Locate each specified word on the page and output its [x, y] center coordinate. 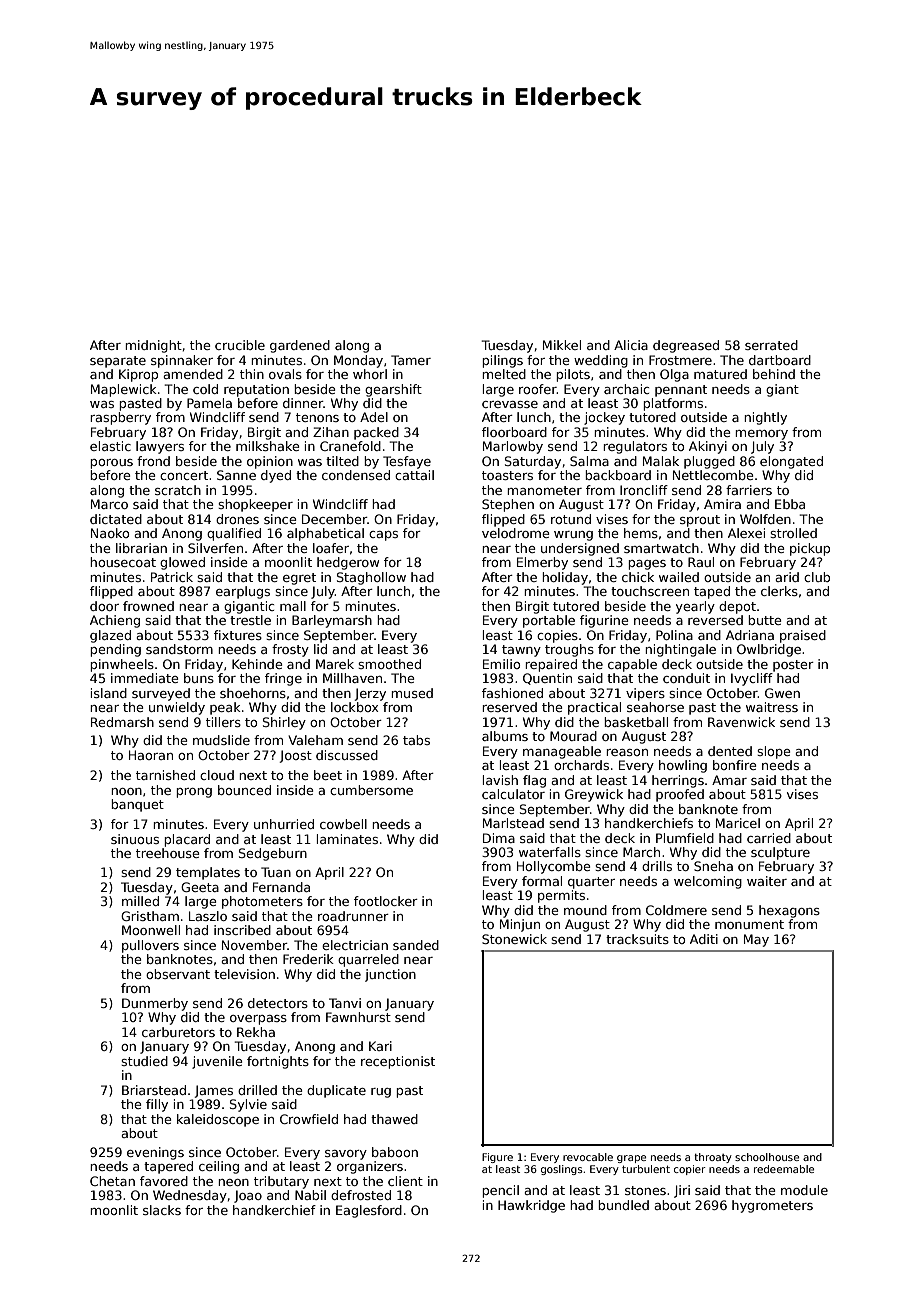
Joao [248, 1196]
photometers [262, 902]
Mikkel [562, 345]
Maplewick [124, 390]
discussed [347, 755]
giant [782, 390]
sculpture [780, 853]
